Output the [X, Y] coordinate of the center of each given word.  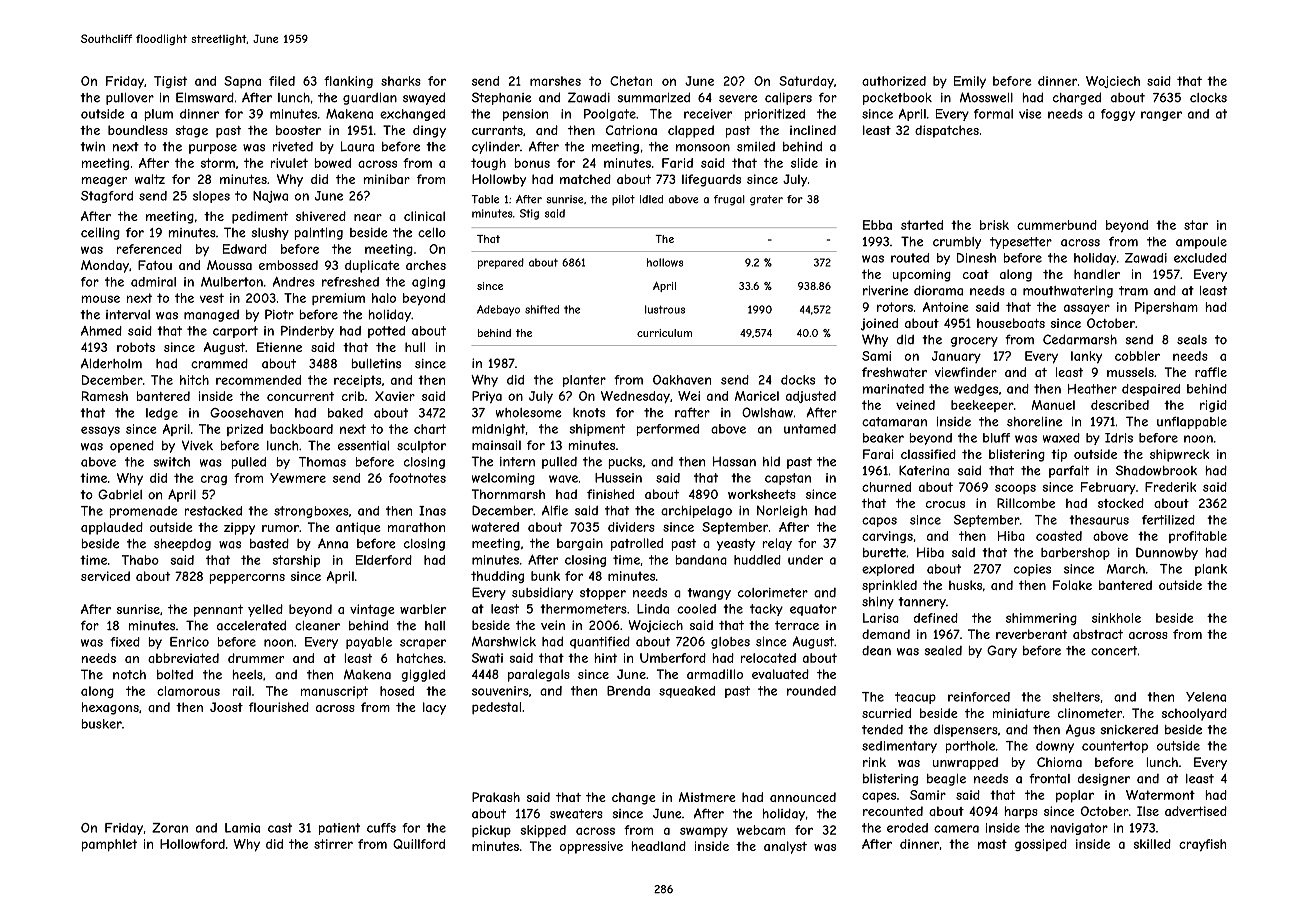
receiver [708, 114]
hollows [665, 262]
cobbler [1137, 356]
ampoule [1201, 243]
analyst [785, 847]
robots [136, 347]
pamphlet [109, 845]
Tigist [170, 82]
